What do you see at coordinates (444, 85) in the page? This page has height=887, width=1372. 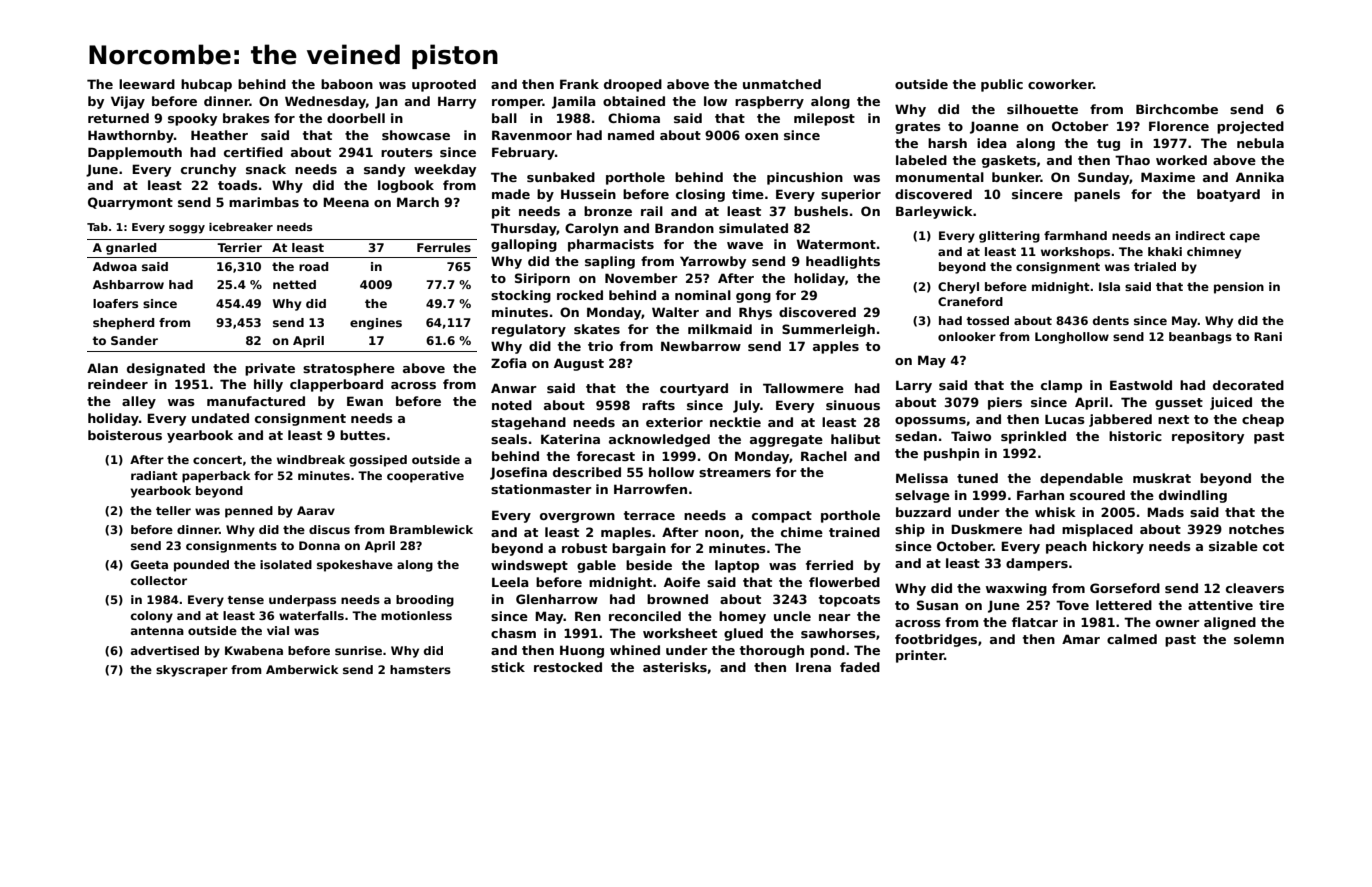 I see `uprooted` at bounding box center [444, 85].
